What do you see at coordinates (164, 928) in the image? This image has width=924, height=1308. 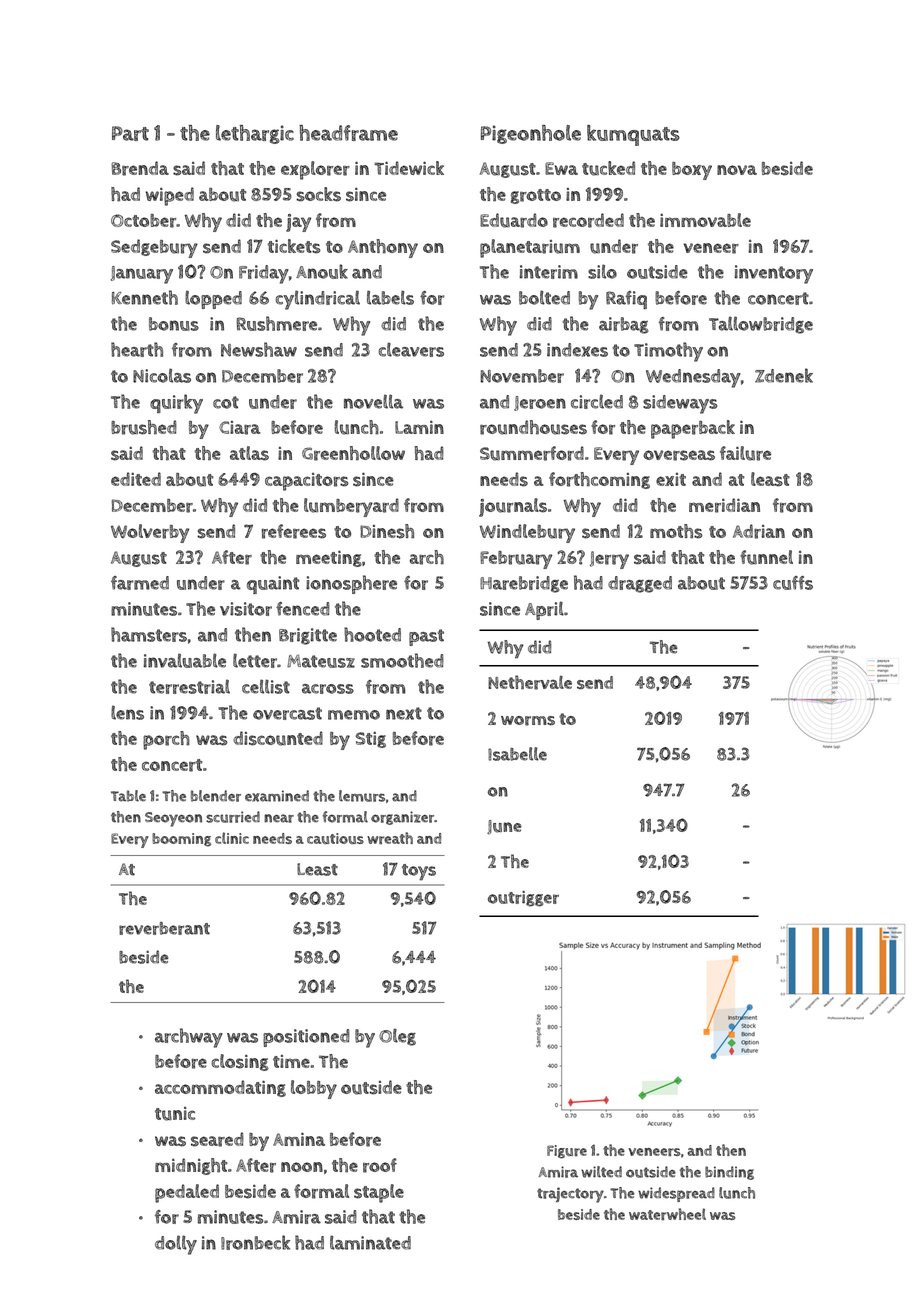 I see `reverberant` at bounding box center [164, 928].
